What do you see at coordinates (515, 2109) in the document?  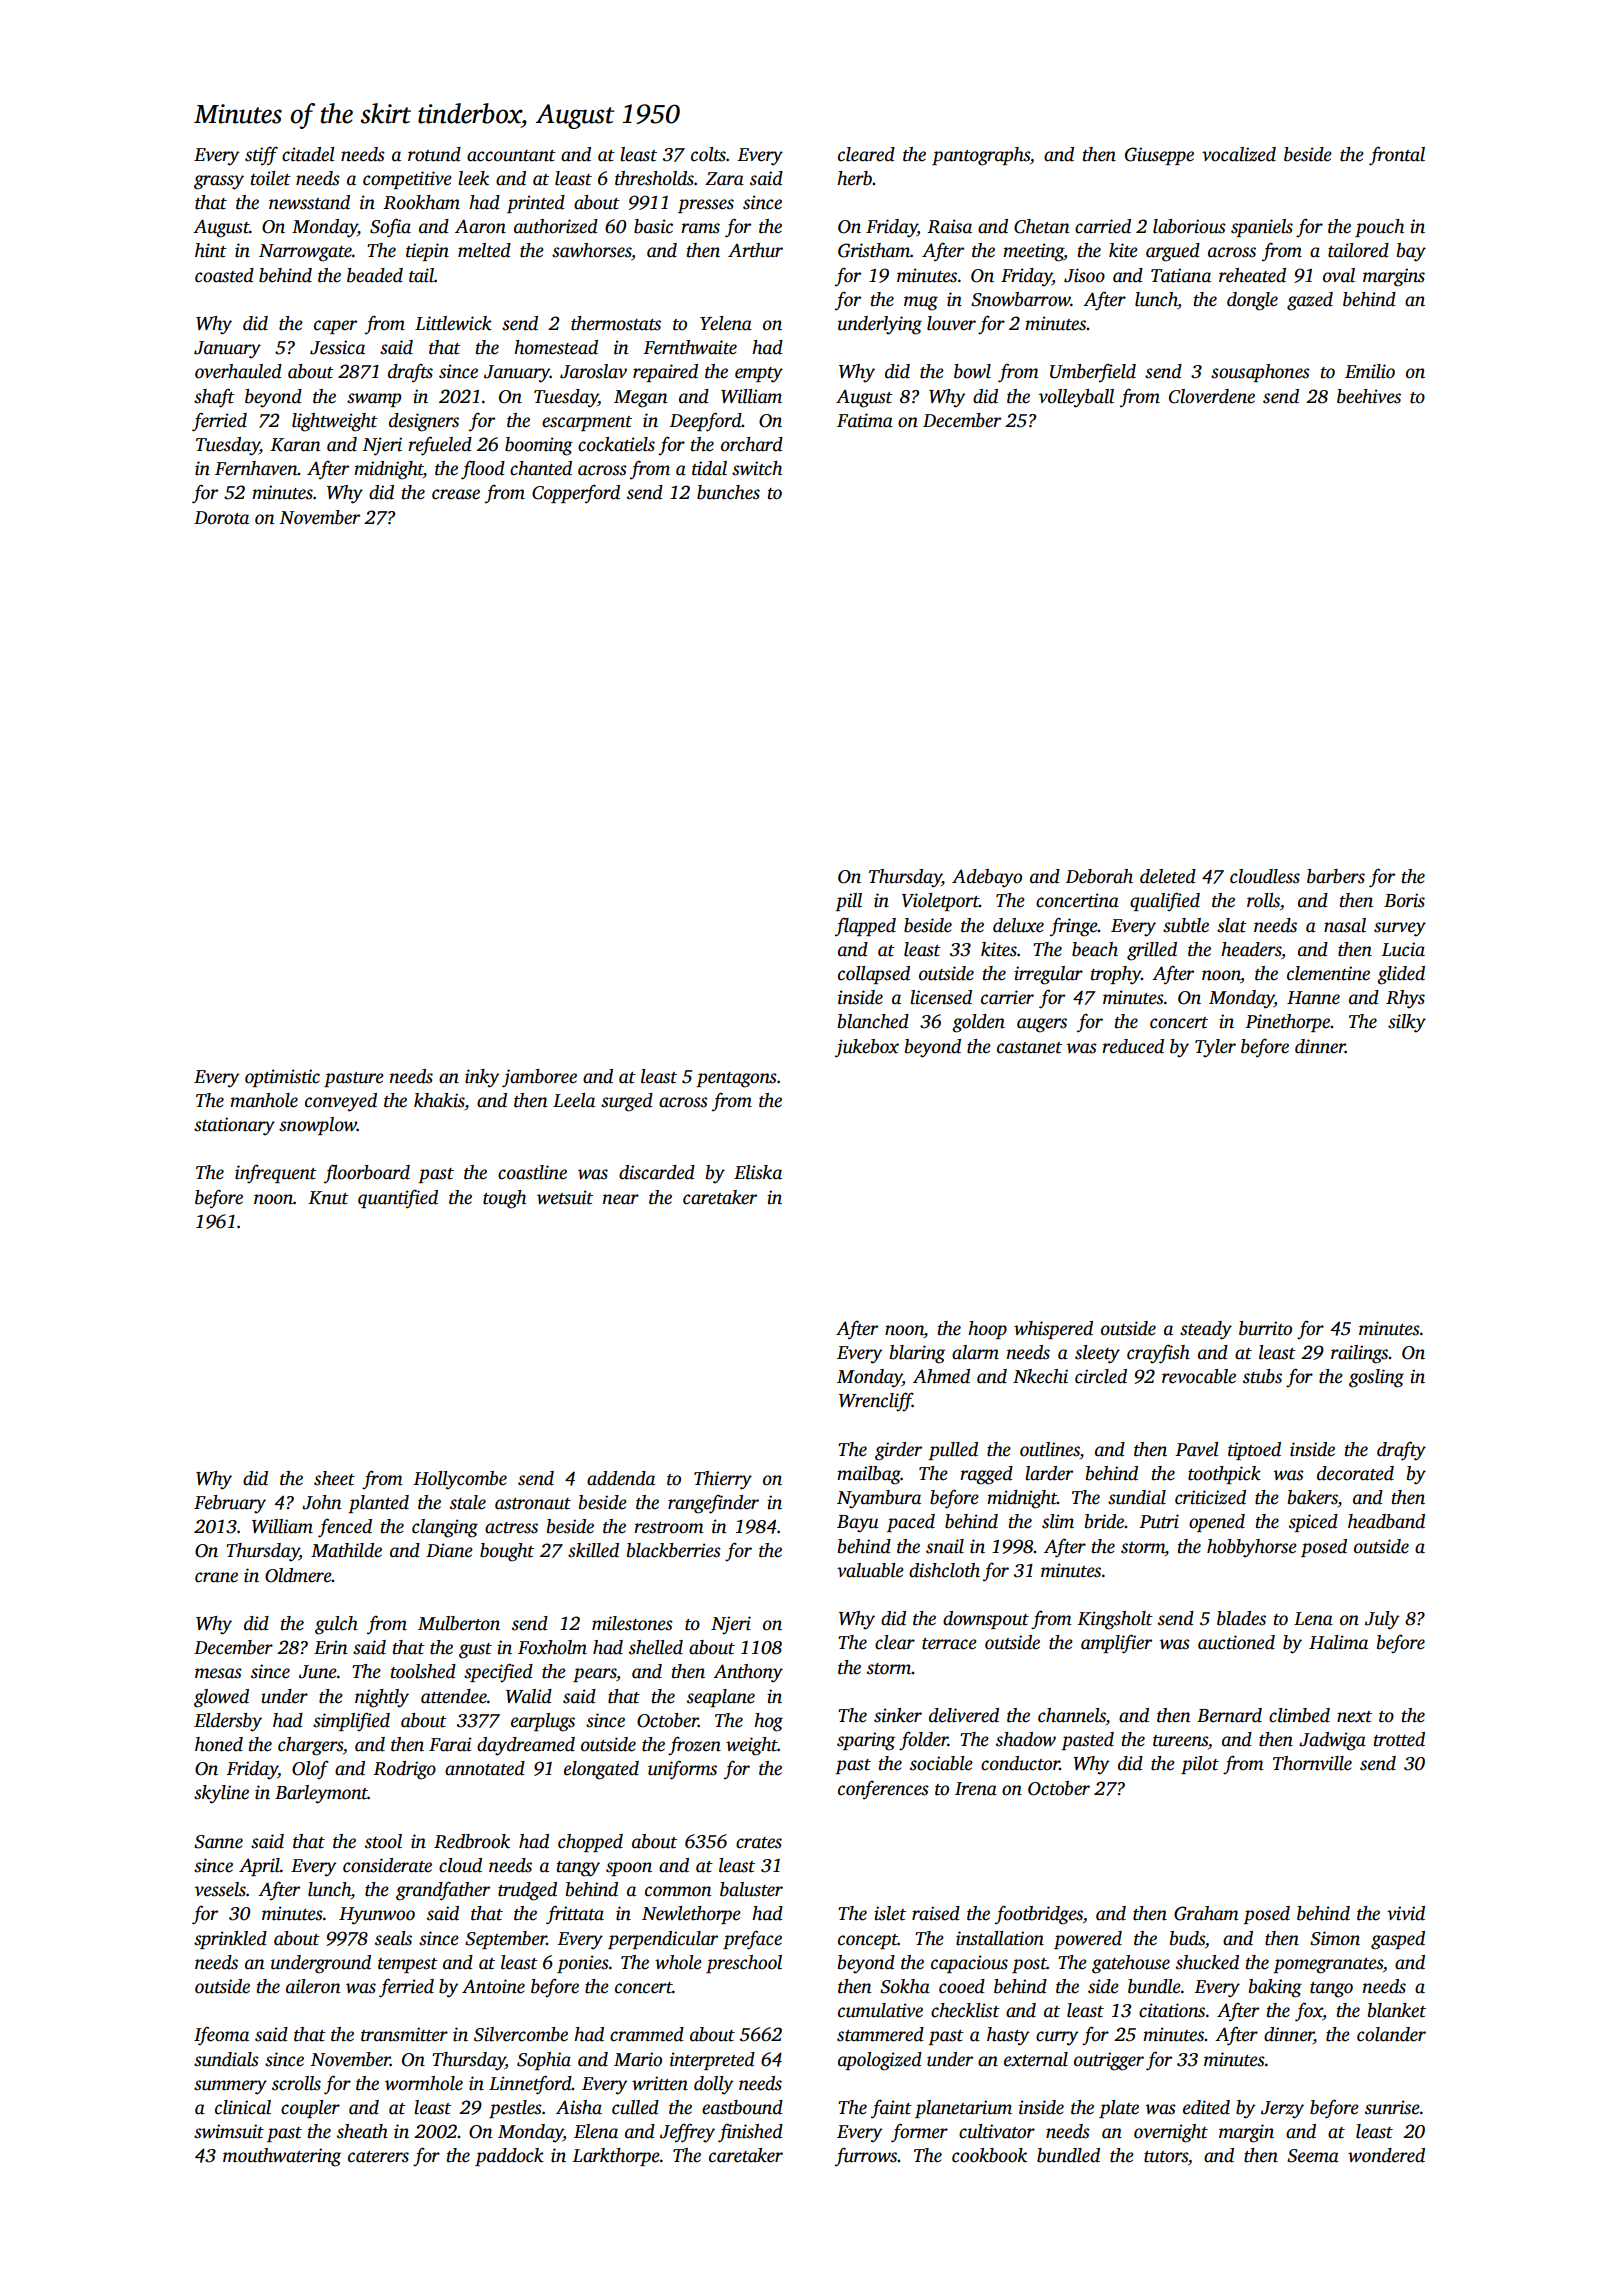 I see `pestles` at bounding box center [515, 2109].
